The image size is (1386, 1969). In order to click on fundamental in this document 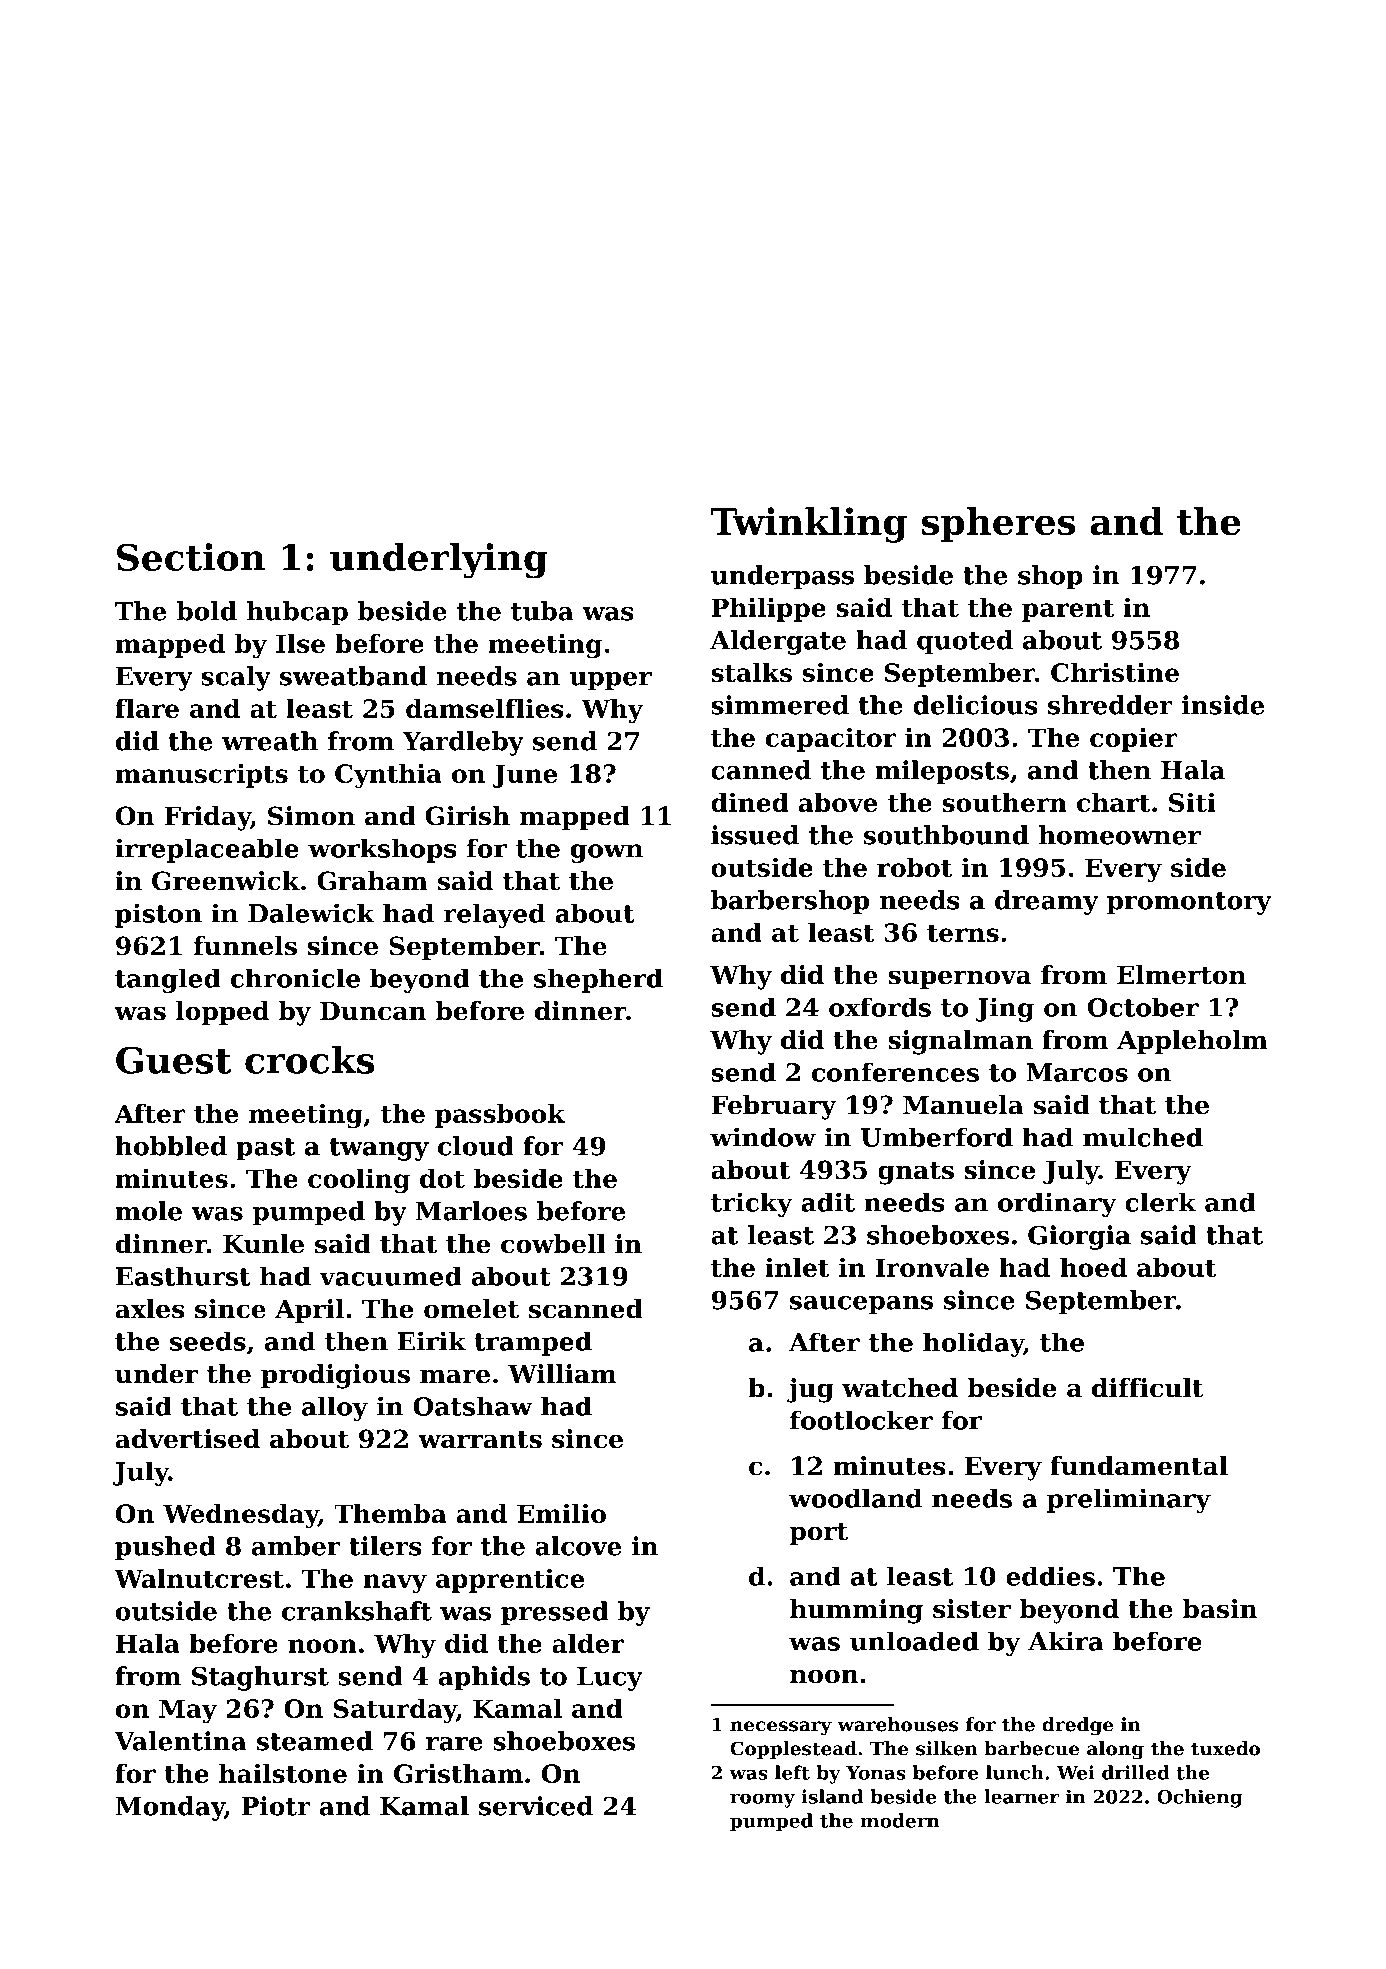, I will do `click(1139, 1466)`.
